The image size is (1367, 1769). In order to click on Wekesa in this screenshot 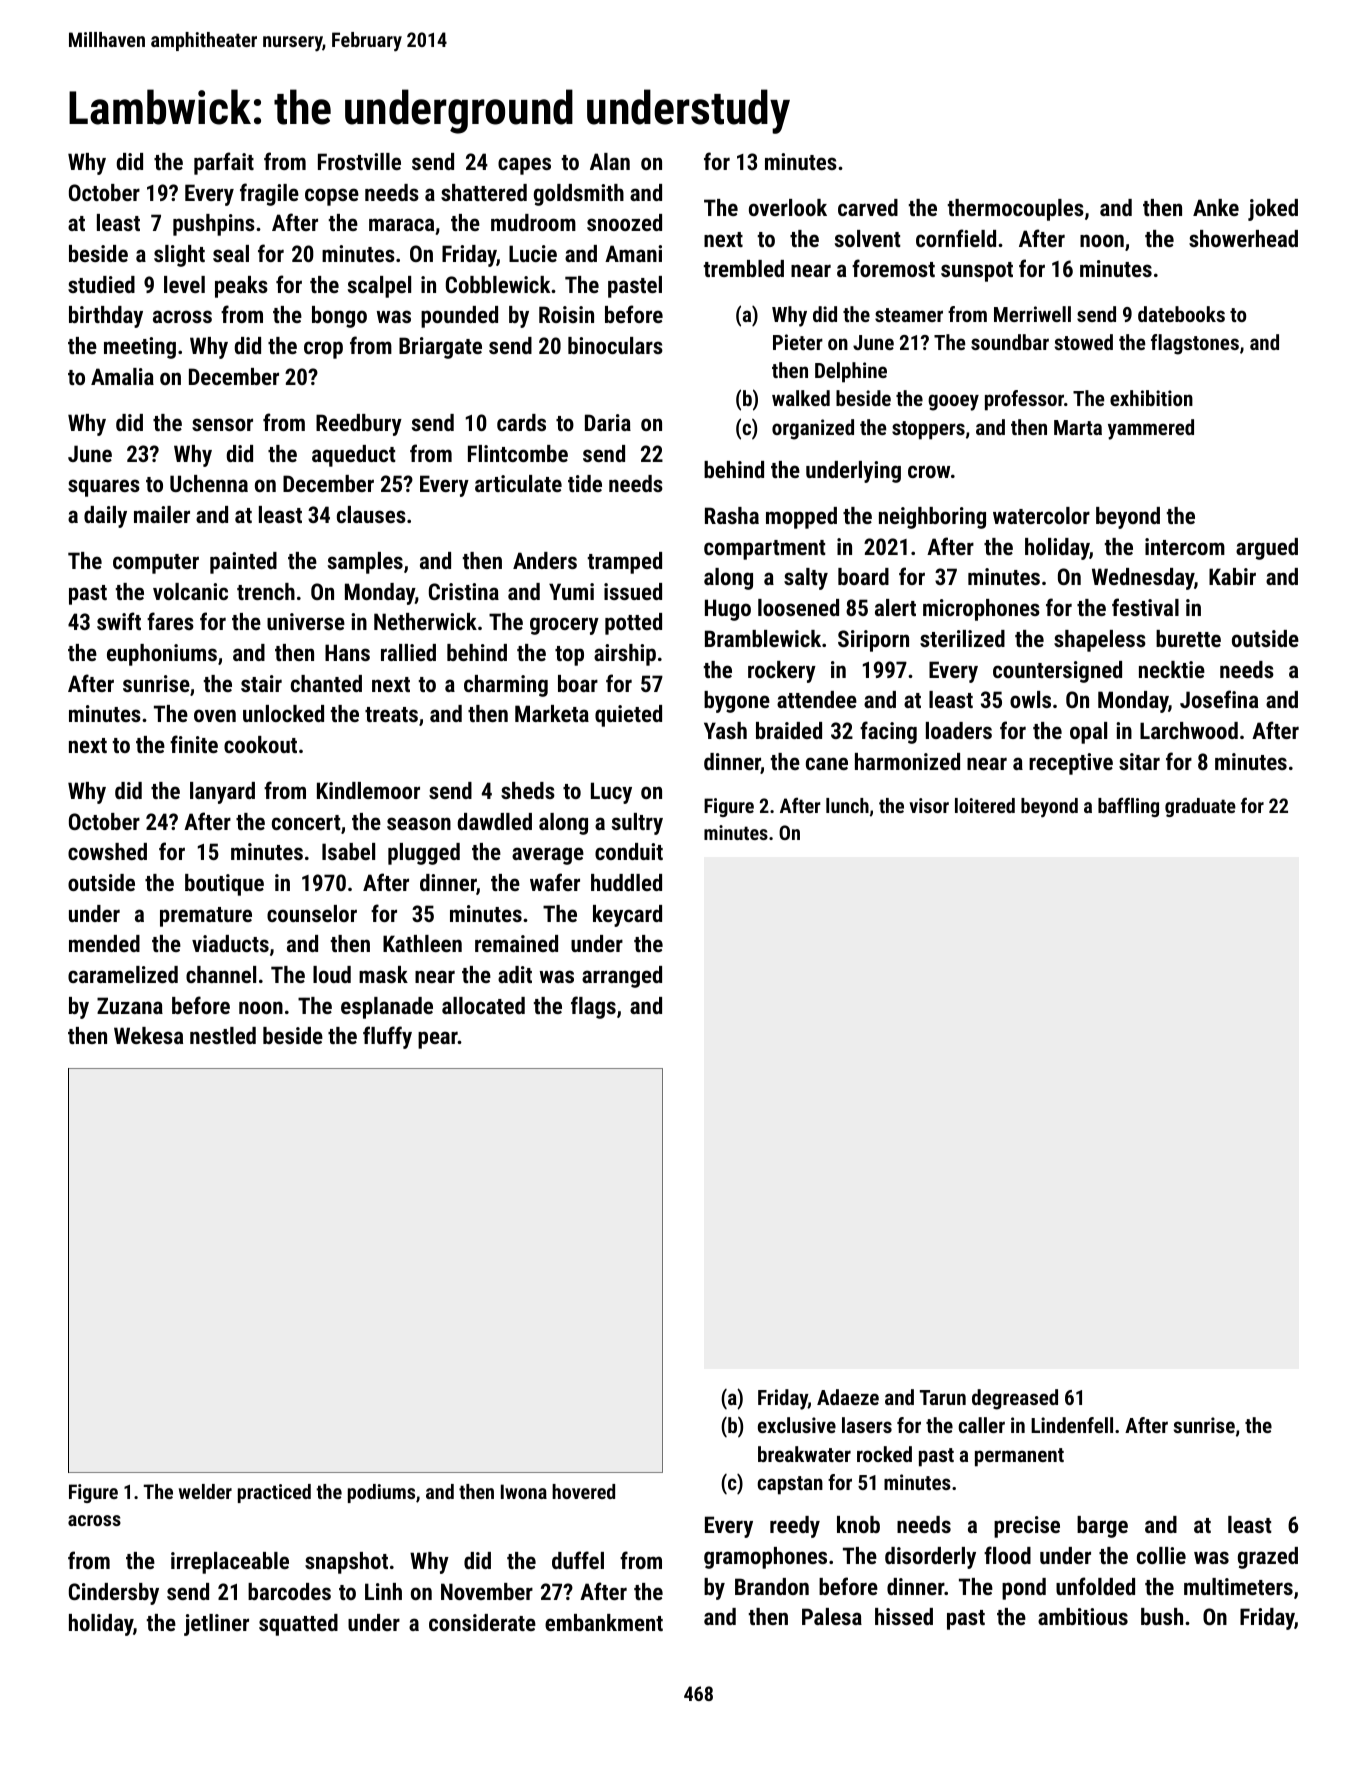, I will do `click(148, 1035)`.
